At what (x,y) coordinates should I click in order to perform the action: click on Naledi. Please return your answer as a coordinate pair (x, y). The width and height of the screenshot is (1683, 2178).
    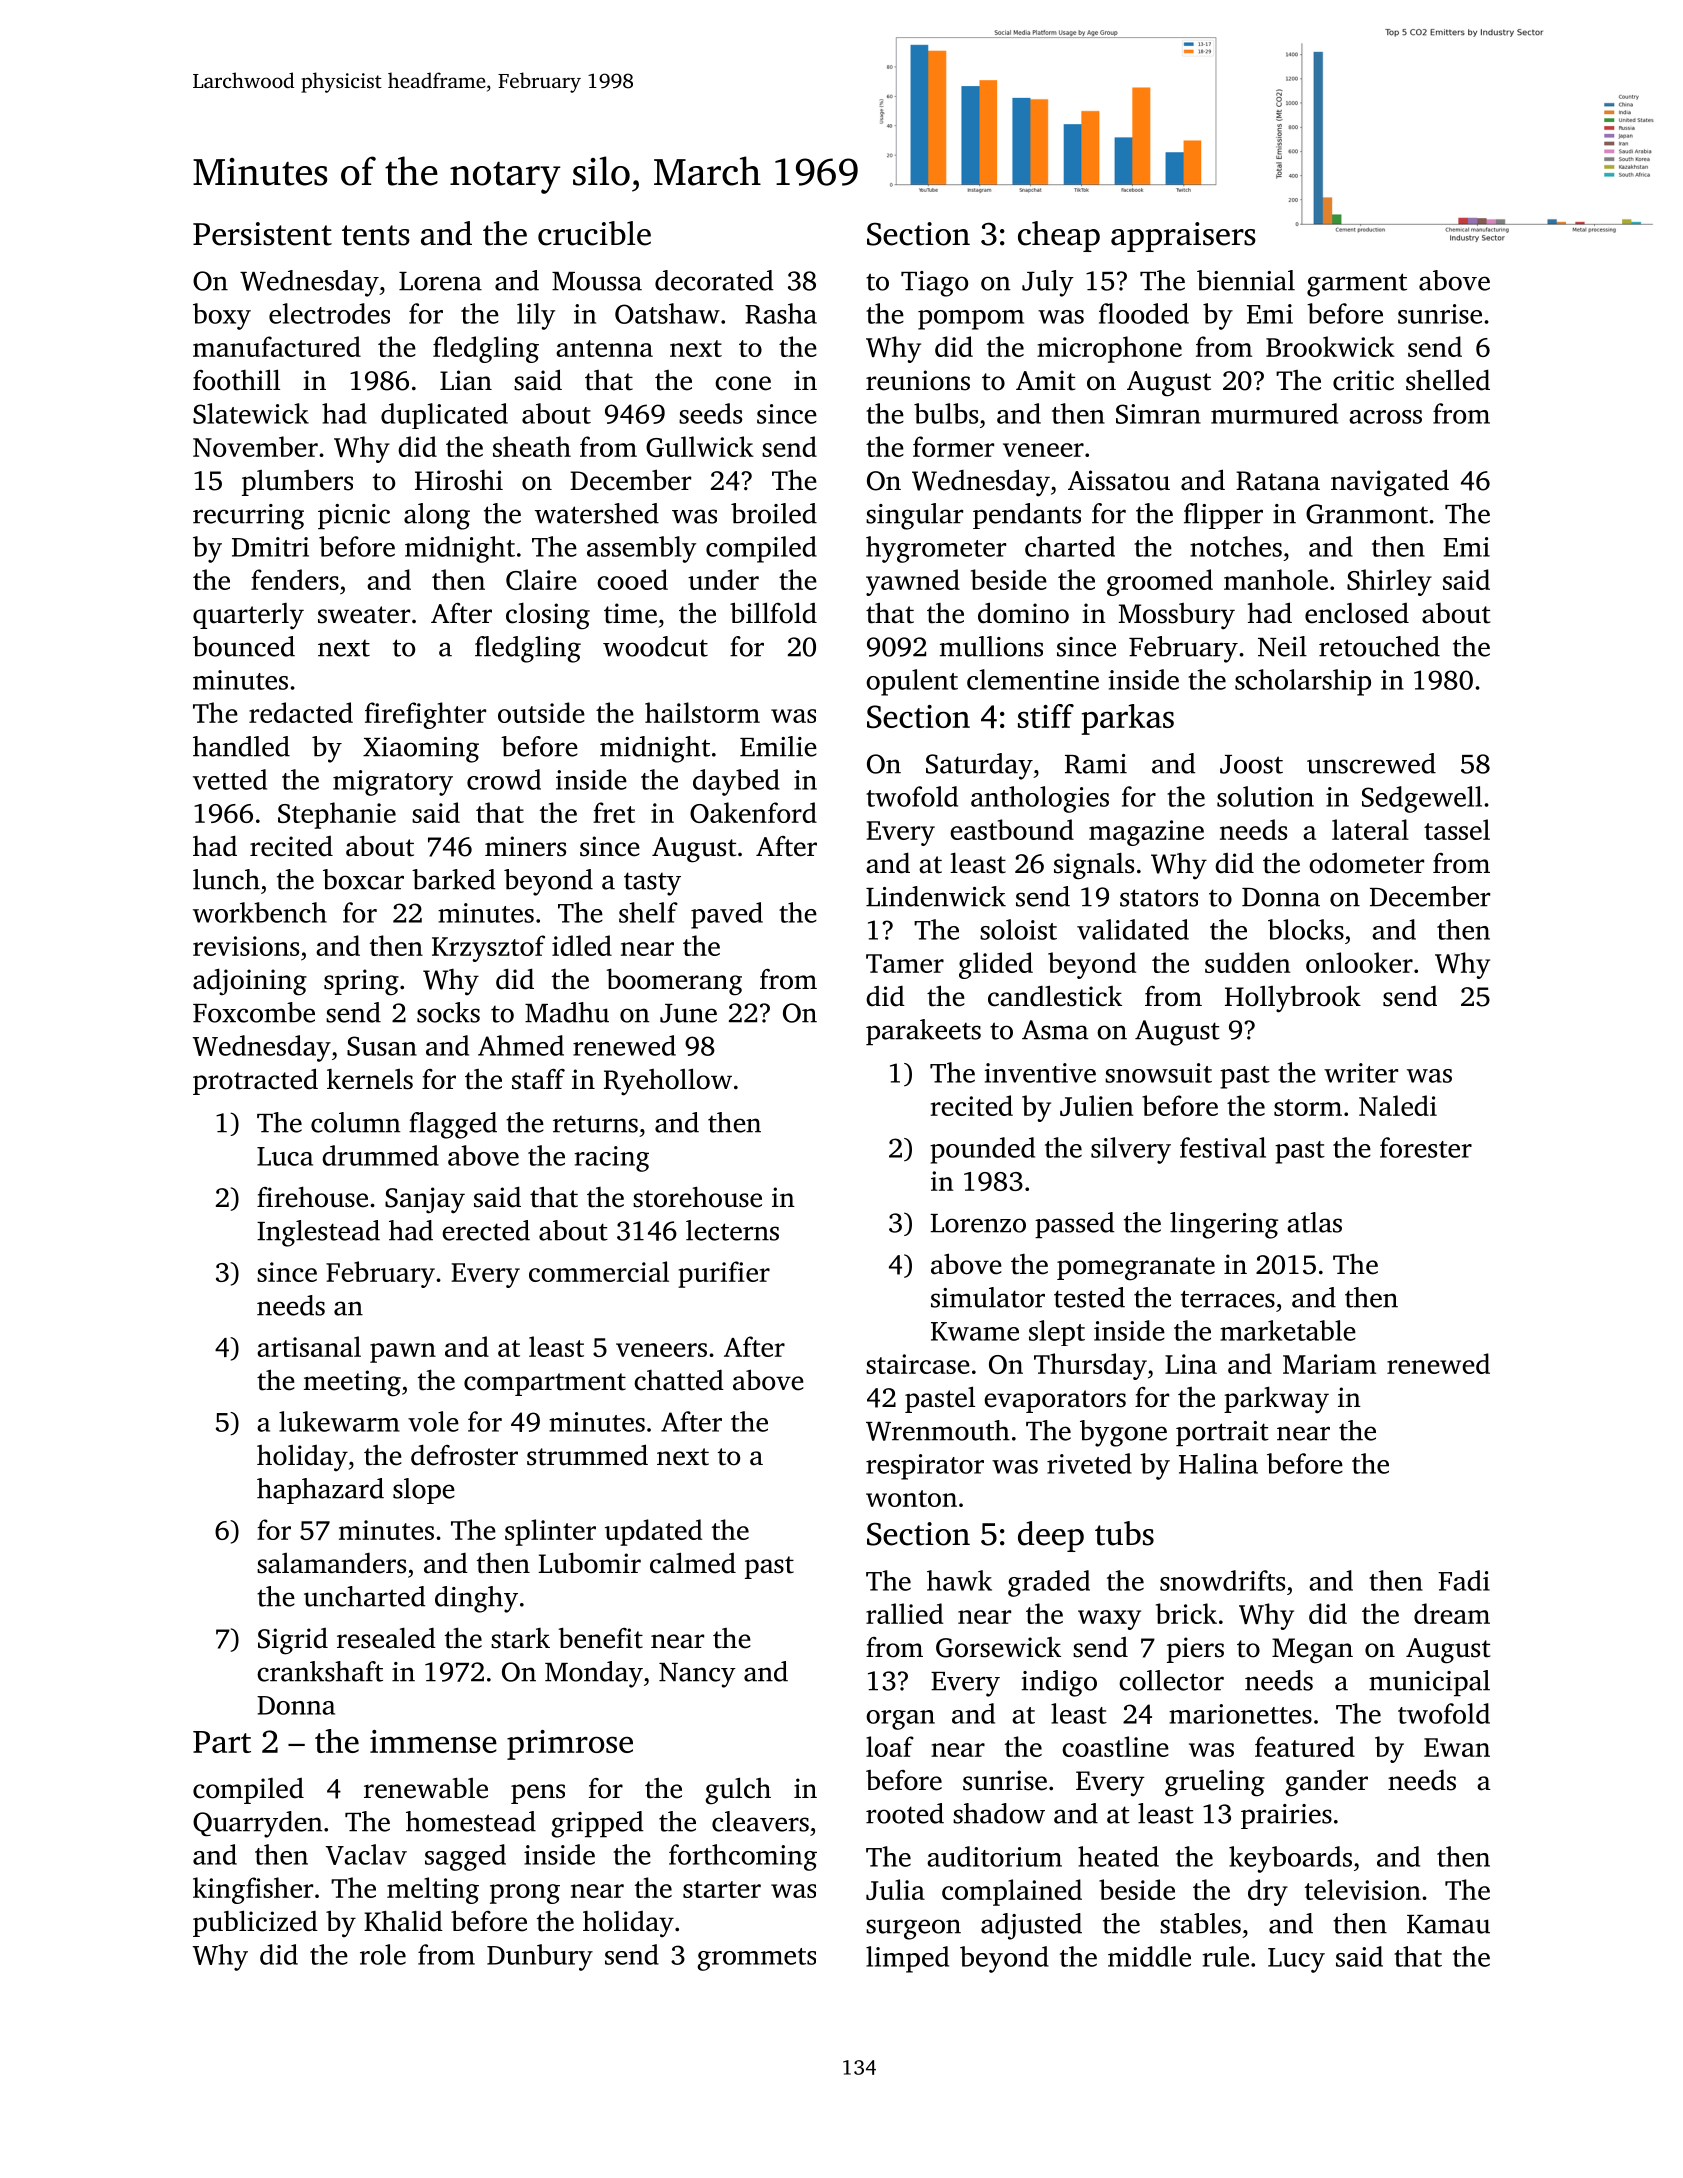
    Looking at the image, I should click on (1398, 1105).
